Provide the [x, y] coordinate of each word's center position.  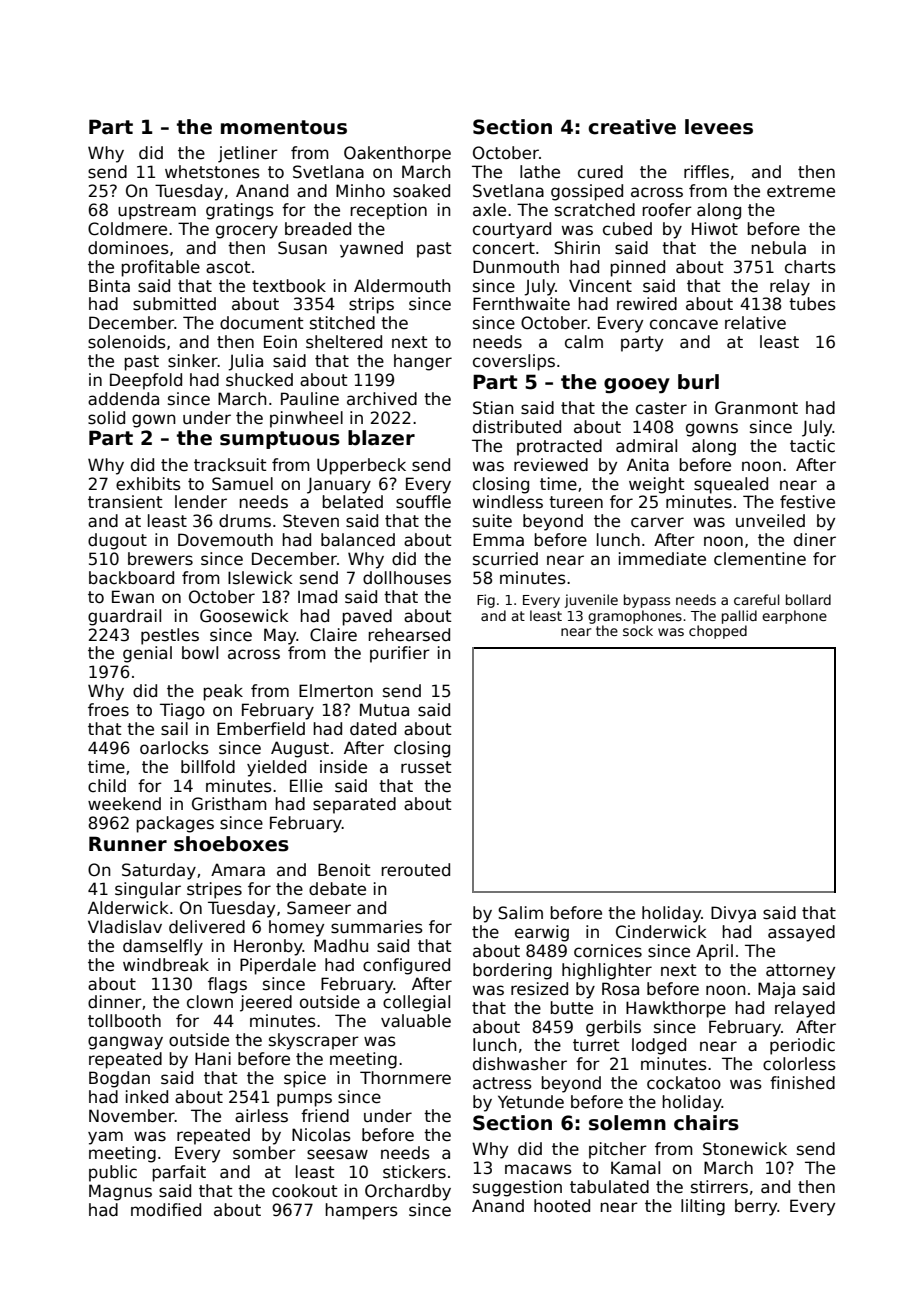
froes [108, 710]
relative [755, 323]
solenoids [127, 342]
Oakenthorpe [397, 154]
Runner [128, 844]
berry [756, 1207]
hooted [562, 1206]
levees [719, 127]
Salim [520, 913]
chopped [718, 632]
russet [426, 767]
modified [166, 1210]
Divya [733, 914]
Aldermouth [402, 286]
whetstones [212, 172]
